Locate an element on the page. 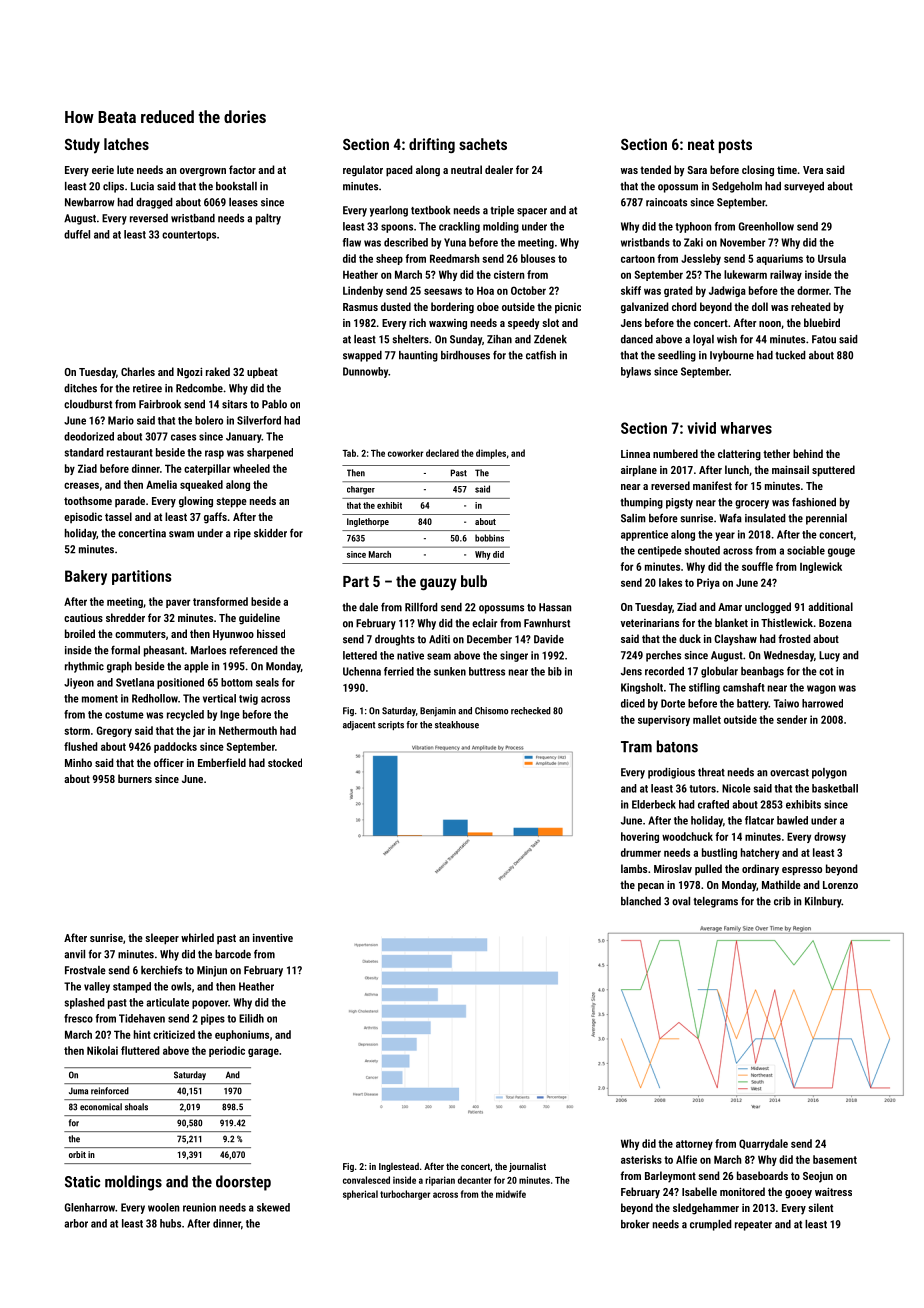 Image resolution: width=924 pixels, height=1308 pixels. doorstep is located at coordinates (243, 1183).
